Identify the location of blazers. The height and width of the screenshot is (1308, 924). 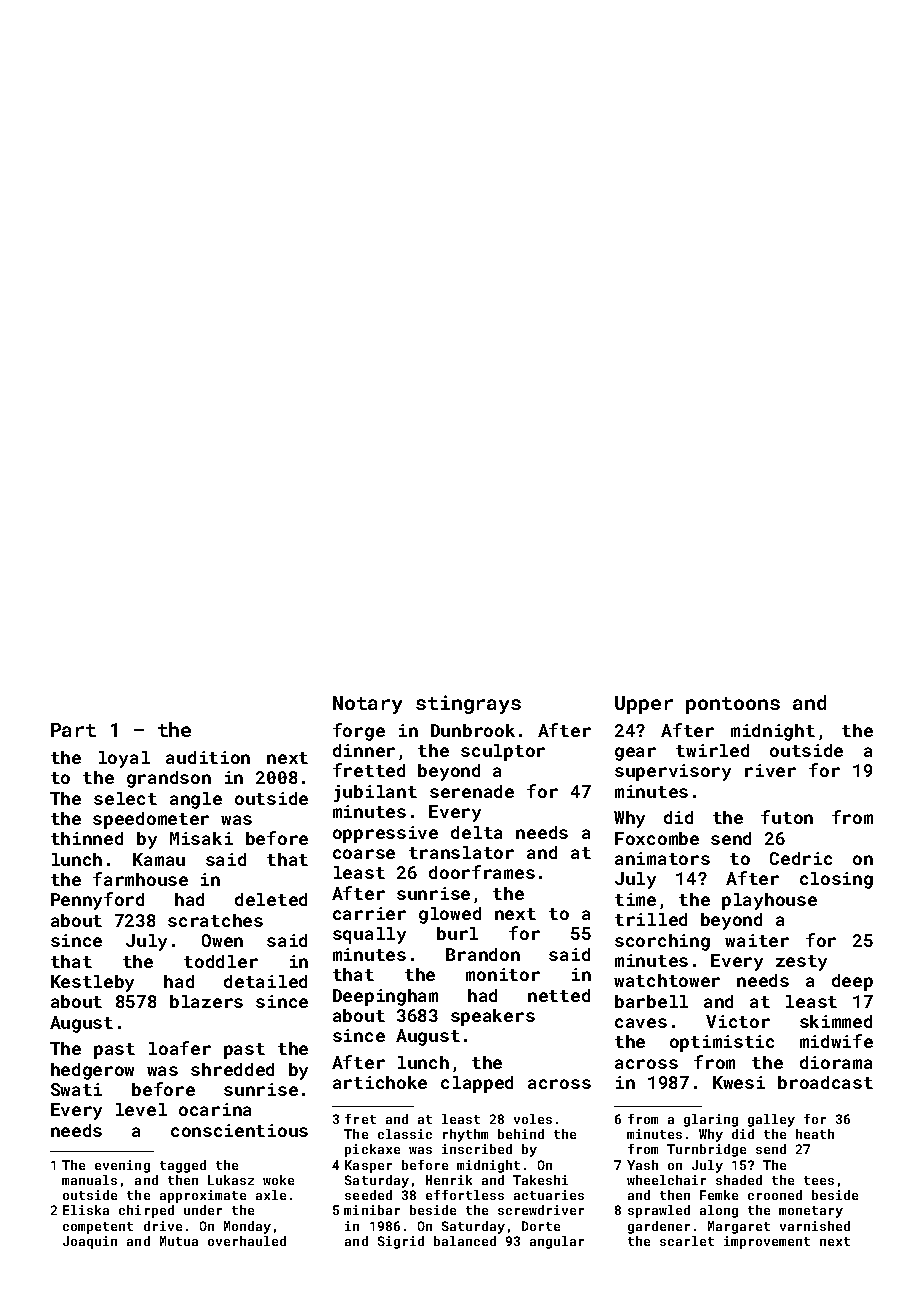
(206, 1001).
